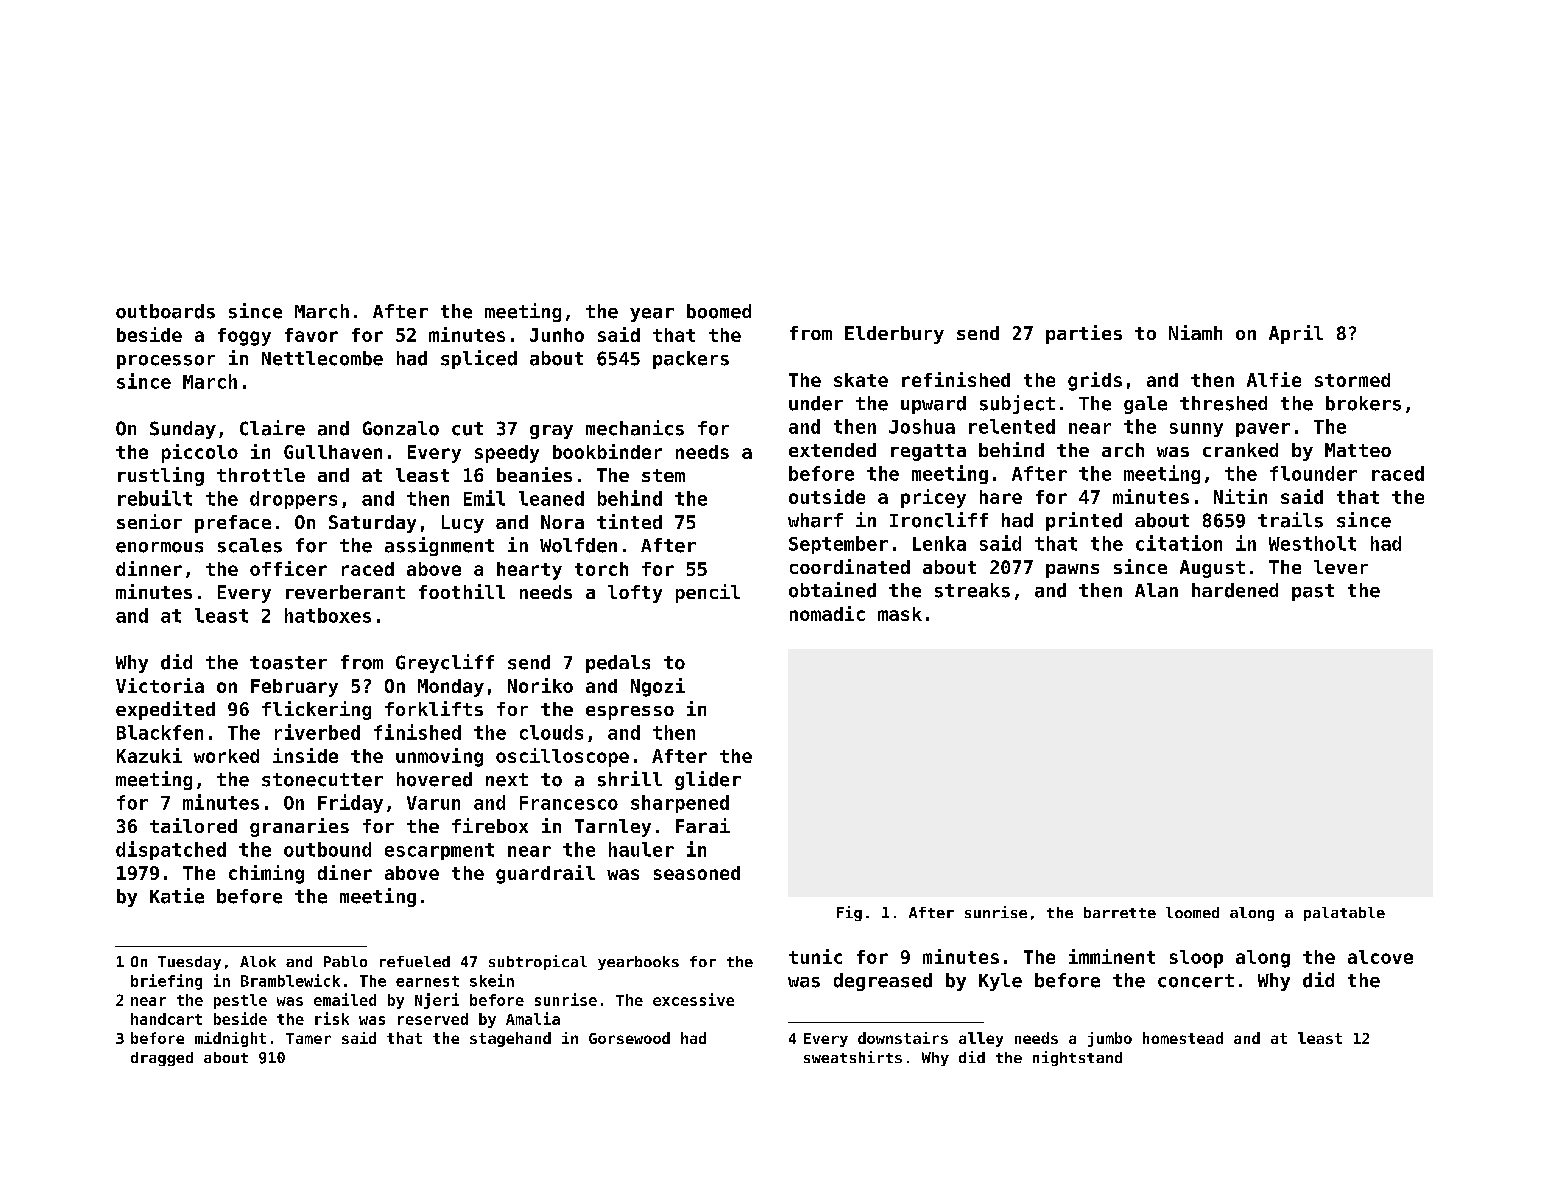  Describe the element at coordinates (708, 780) in the document. I see `glider` at that location.
